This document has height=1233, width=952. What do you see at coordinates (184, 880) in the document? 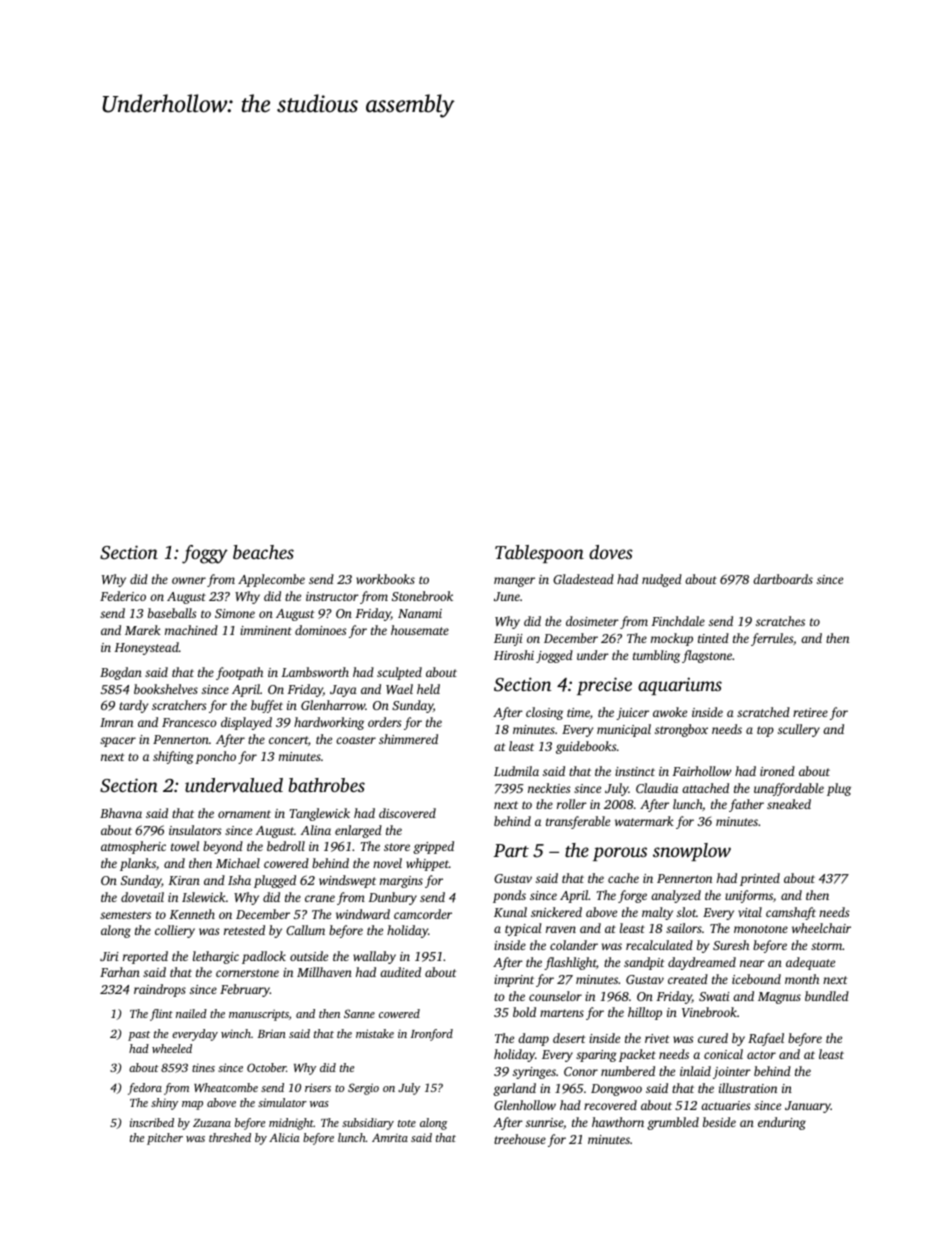
I see `Kiran` at bounding box center [184, 880].
